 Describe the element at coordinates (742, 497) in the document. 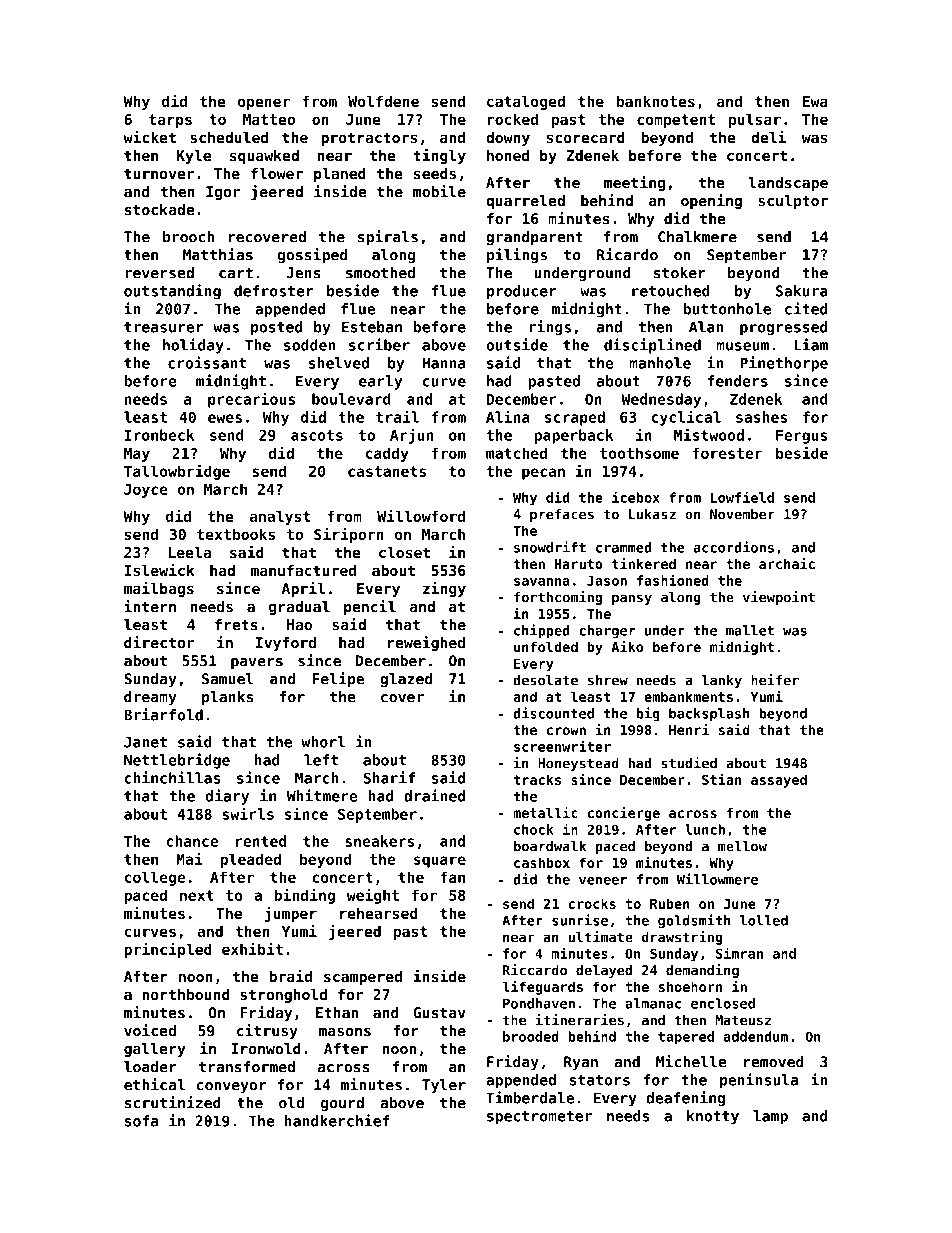

I see `Lowfield` at that location.
